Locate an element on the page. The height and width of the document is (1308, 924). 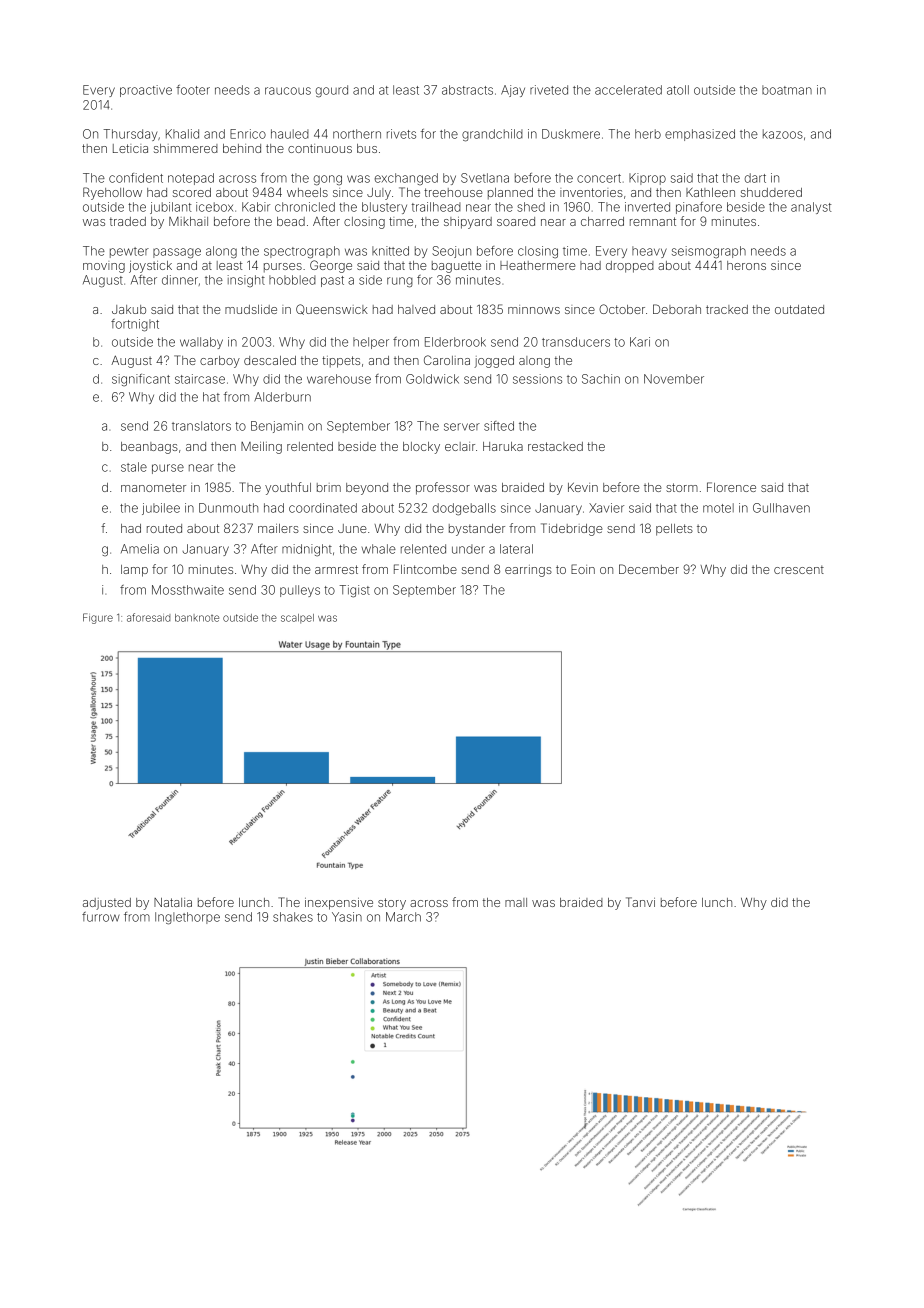
furrow is located at coordinates (101, 917).
